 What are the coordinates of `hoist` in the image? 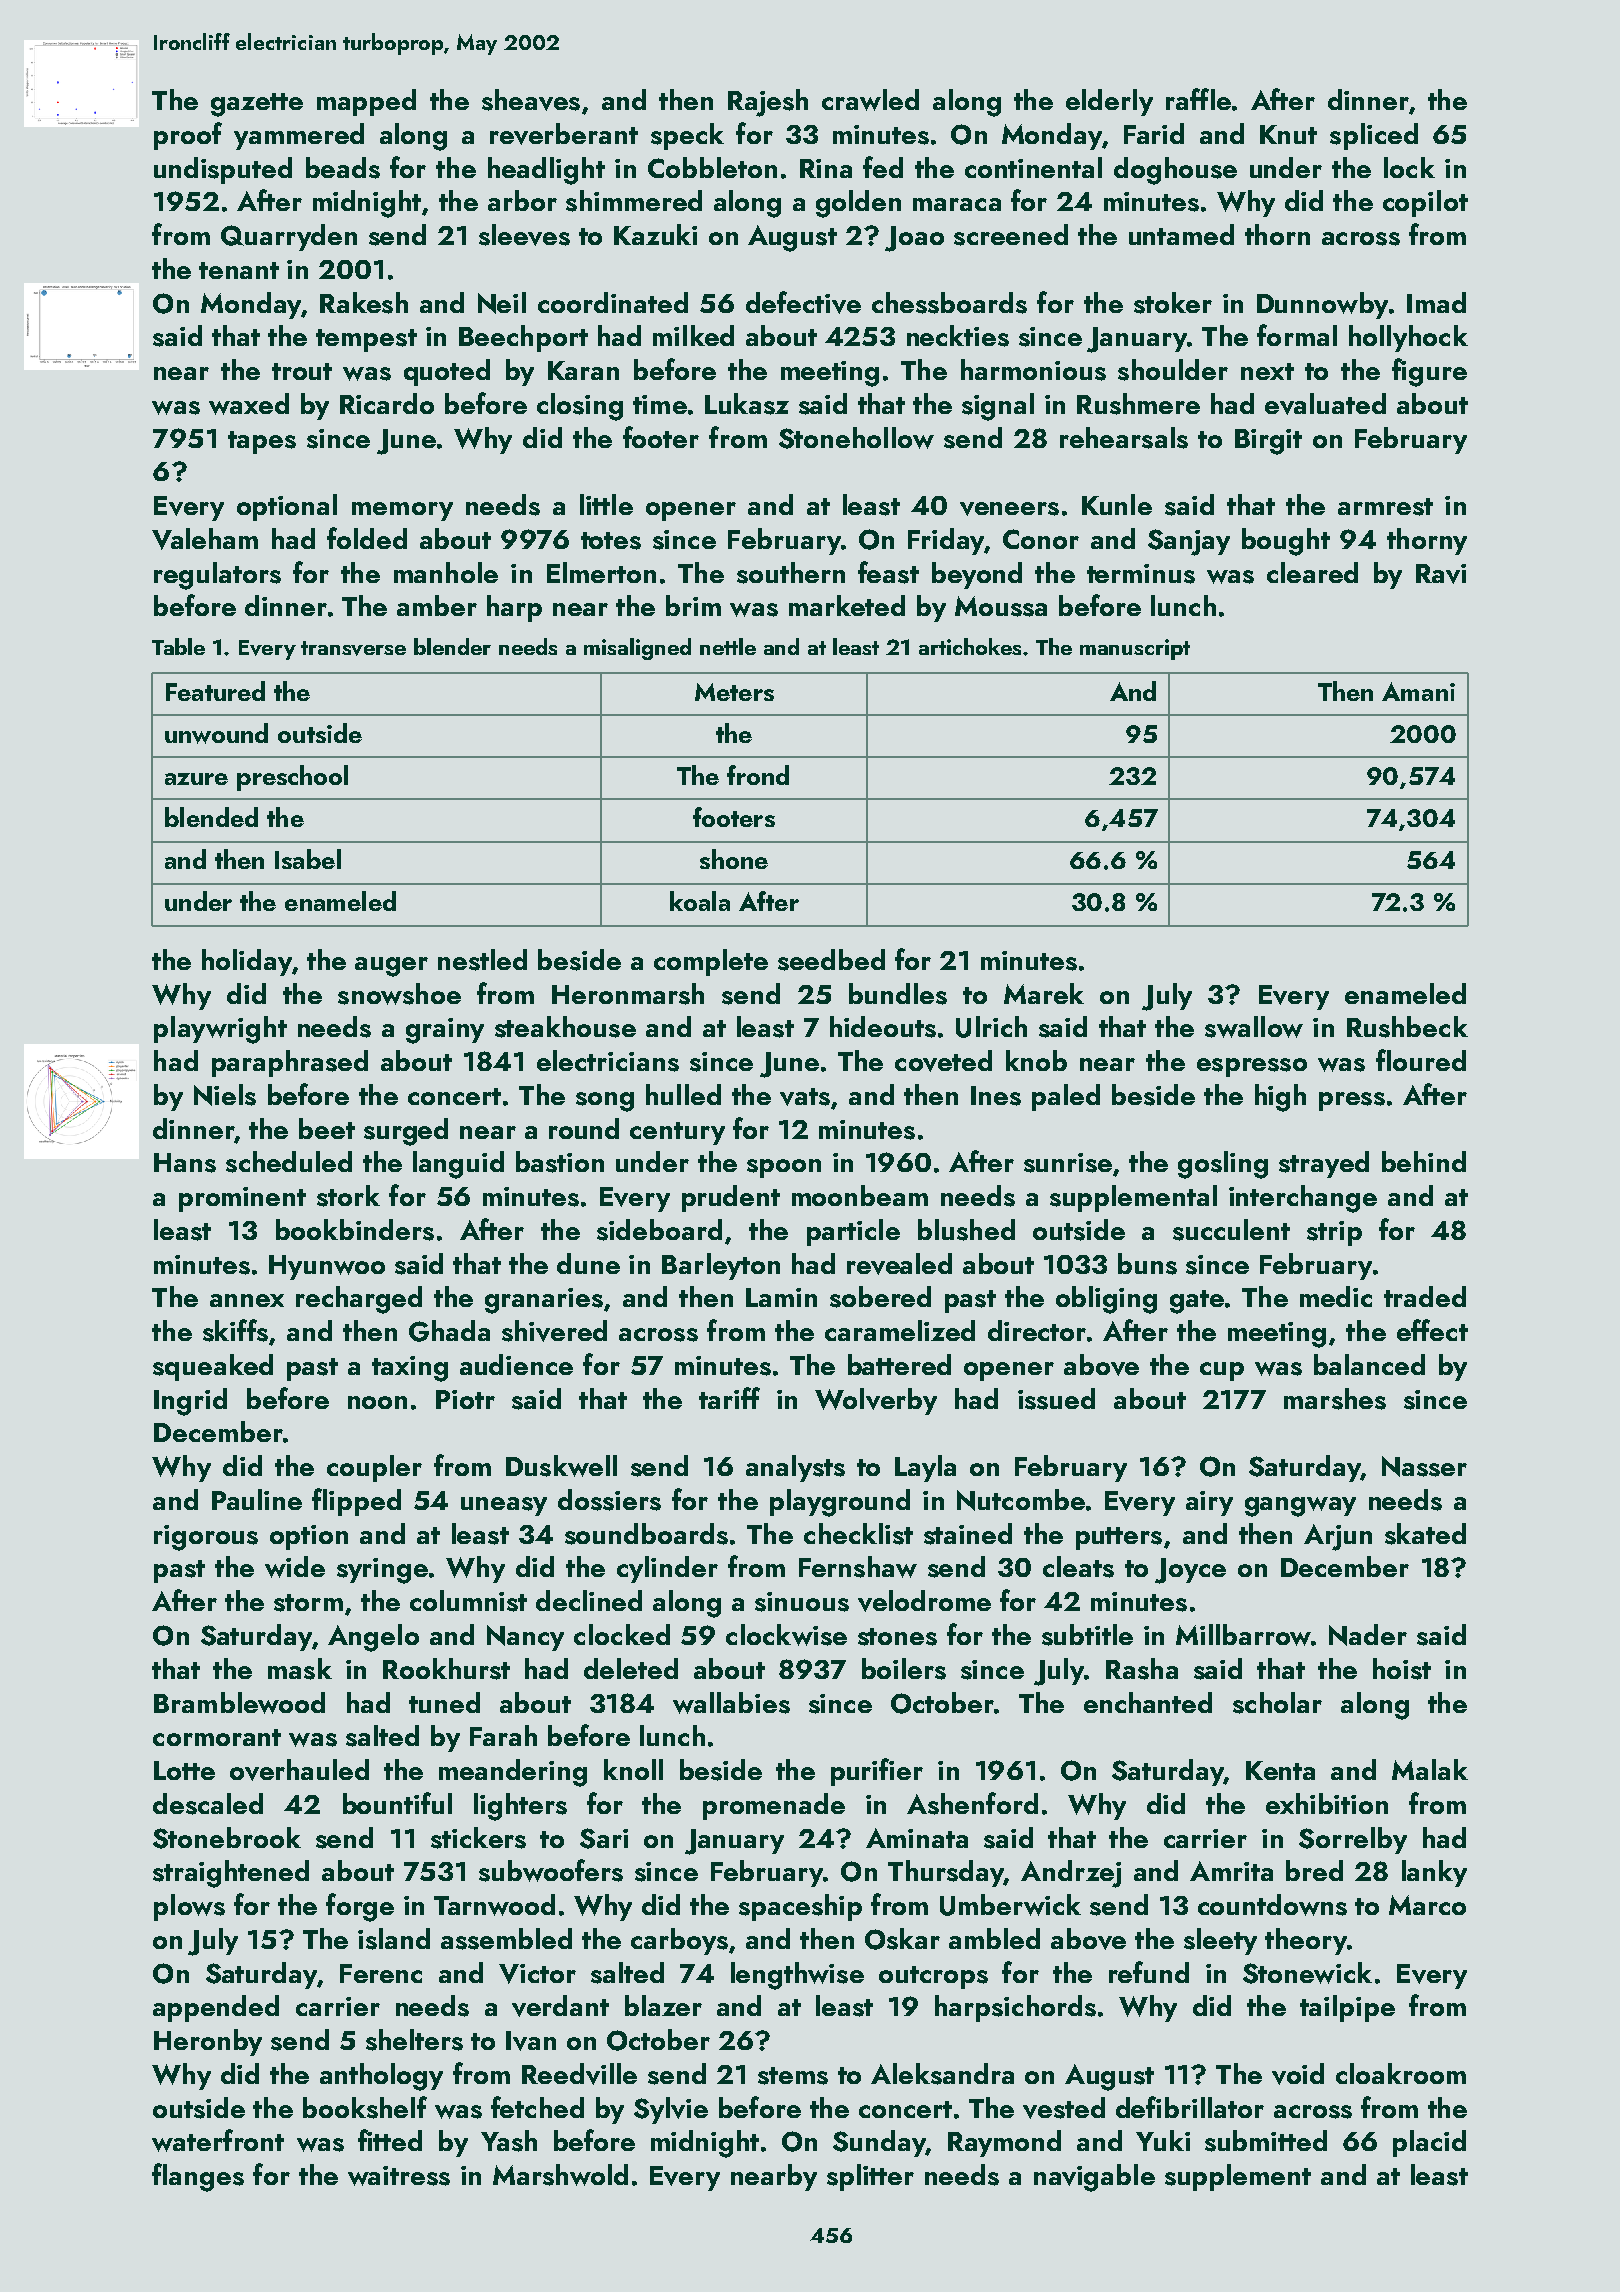 It's located at (1402, 1669).
